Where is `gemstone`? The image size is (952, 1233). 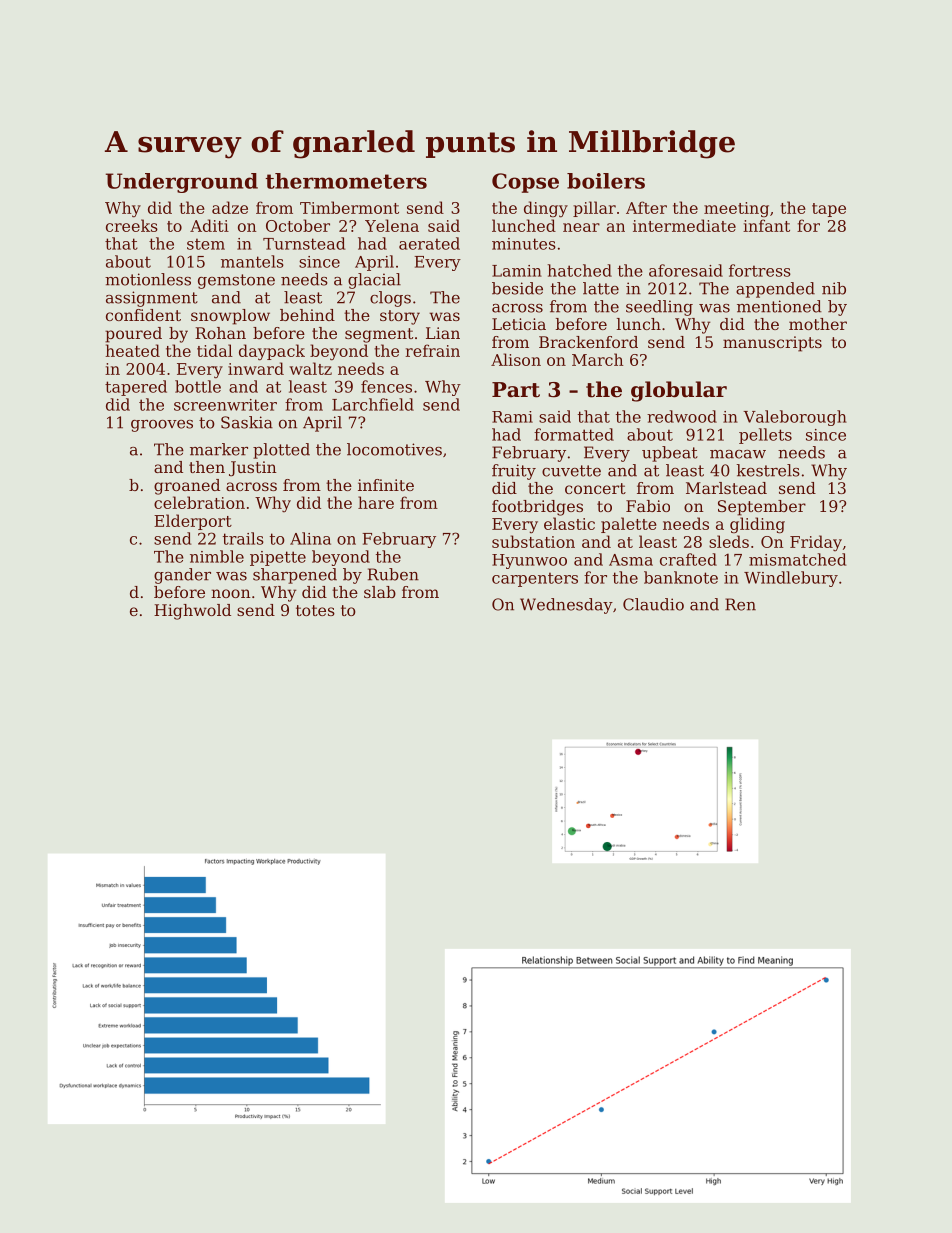
gemstone is located at coordinates (236, 281).
